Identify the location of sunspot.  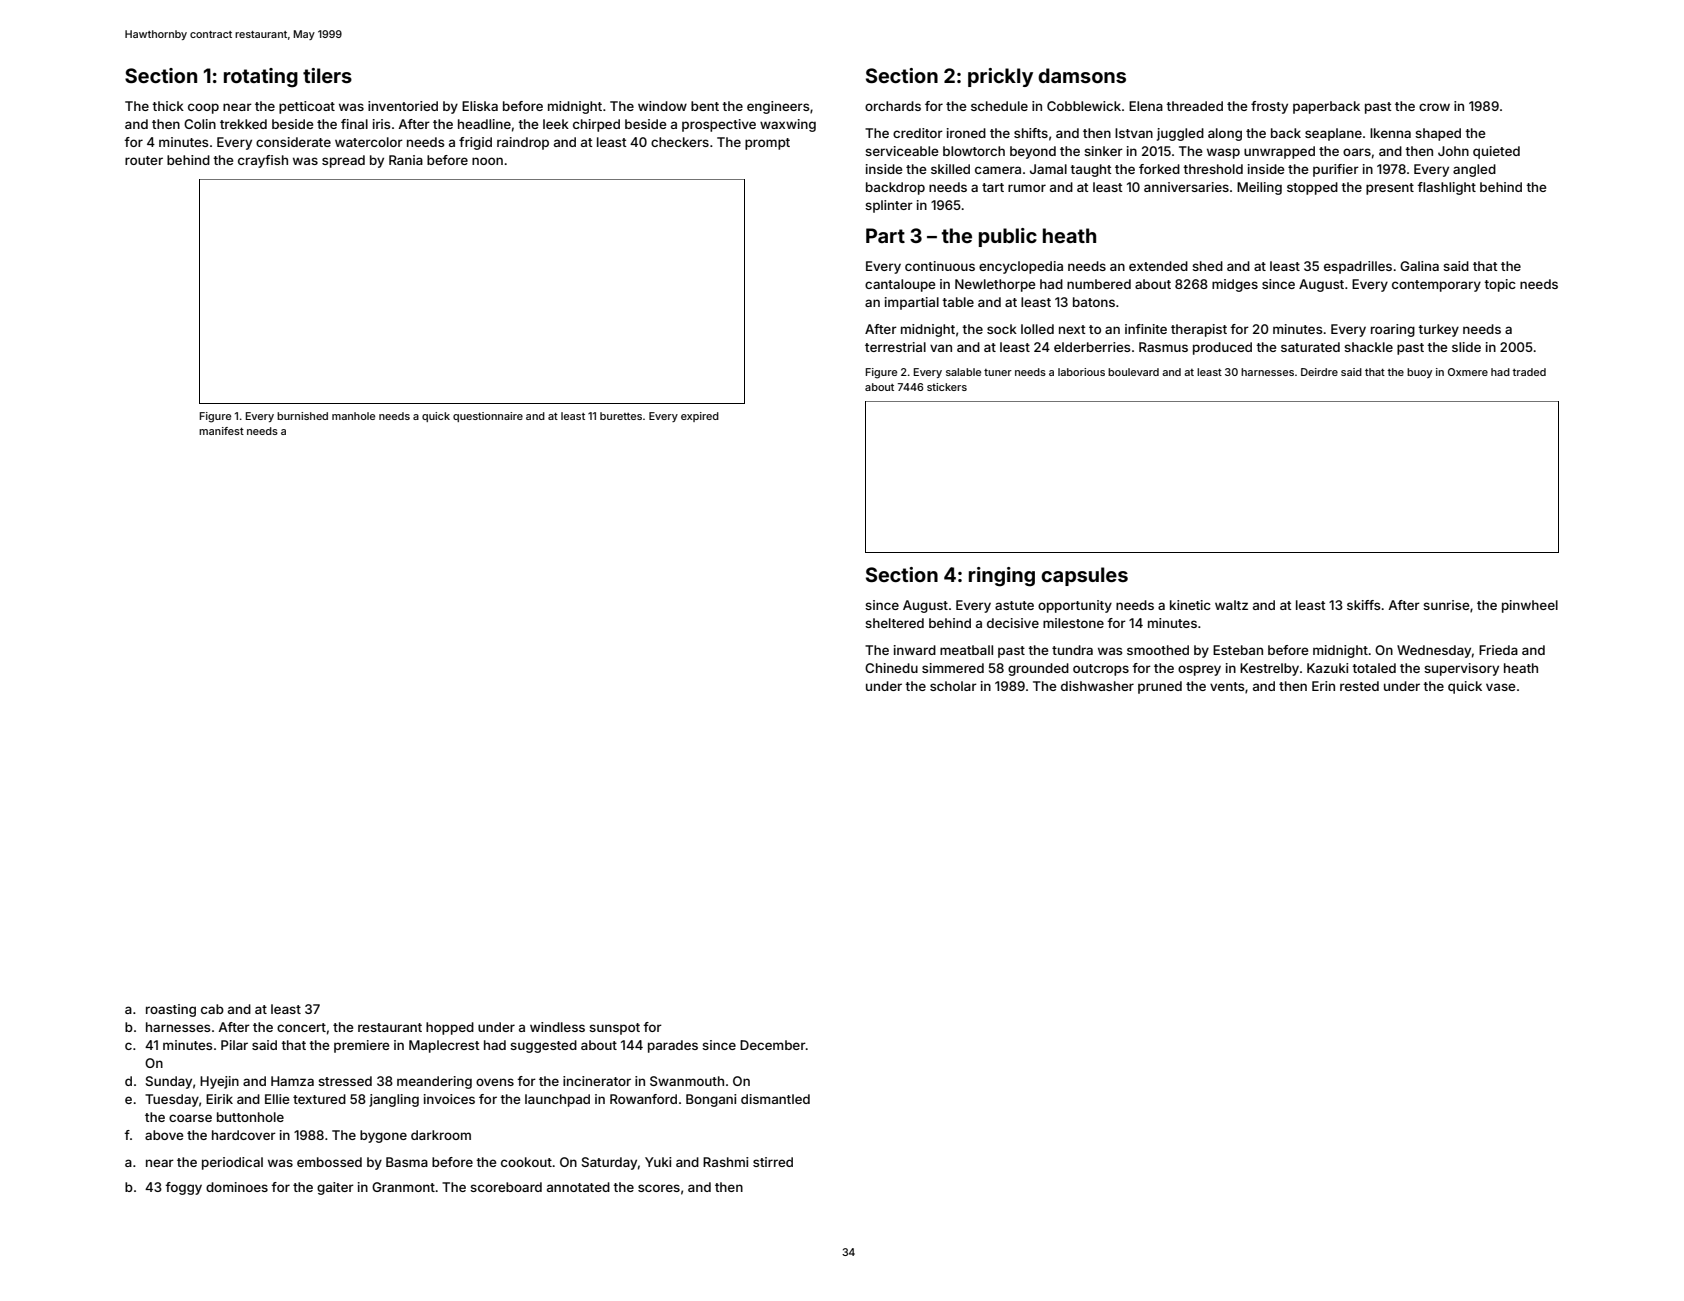
(614, 1029).
